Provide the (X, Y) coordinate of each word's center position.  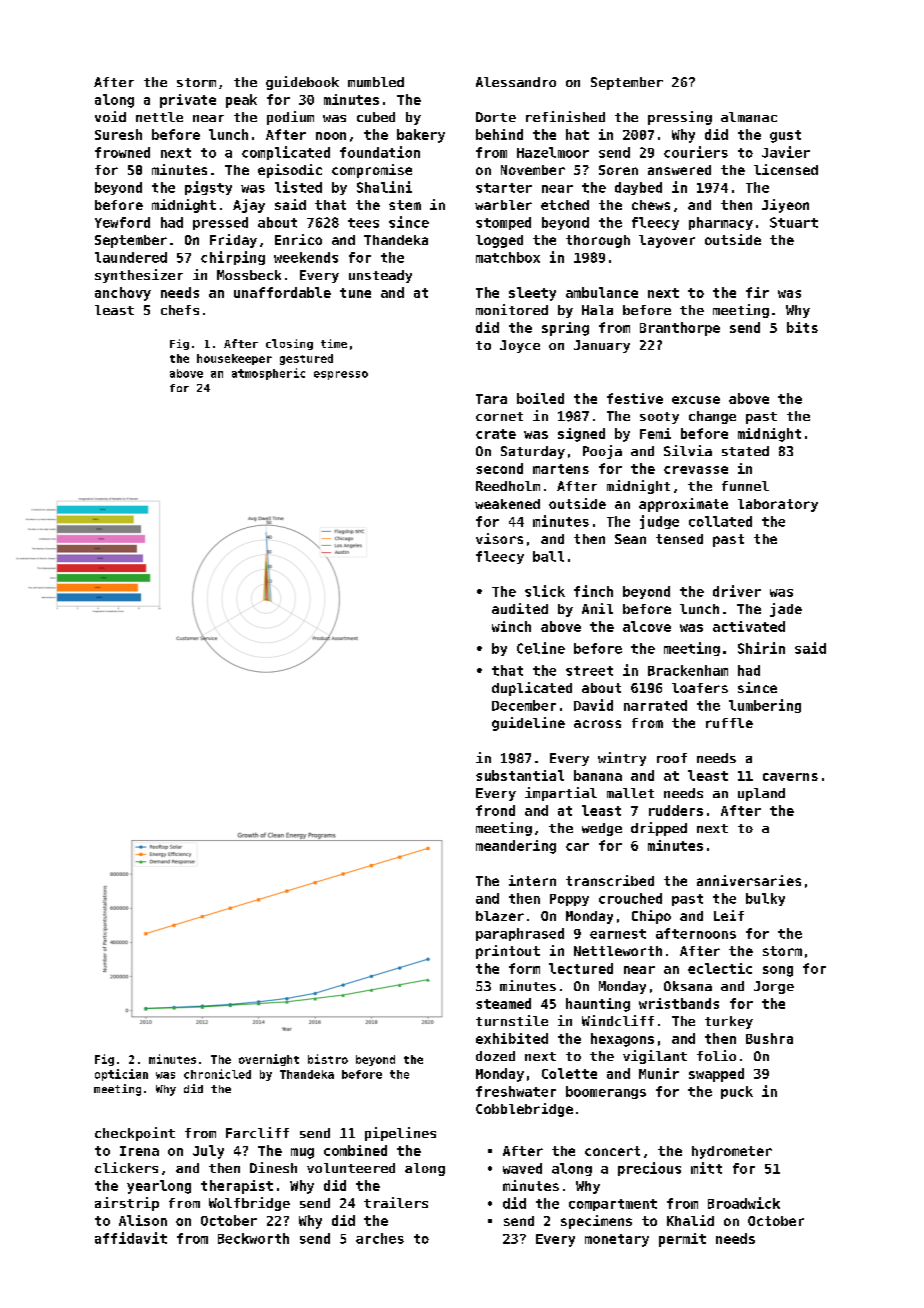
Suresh (118, 134)
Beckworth (253, 1238)
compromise (372, 171)
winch (511, 626)
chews (651, 205)
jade (786, 610)
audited (520, 608)
